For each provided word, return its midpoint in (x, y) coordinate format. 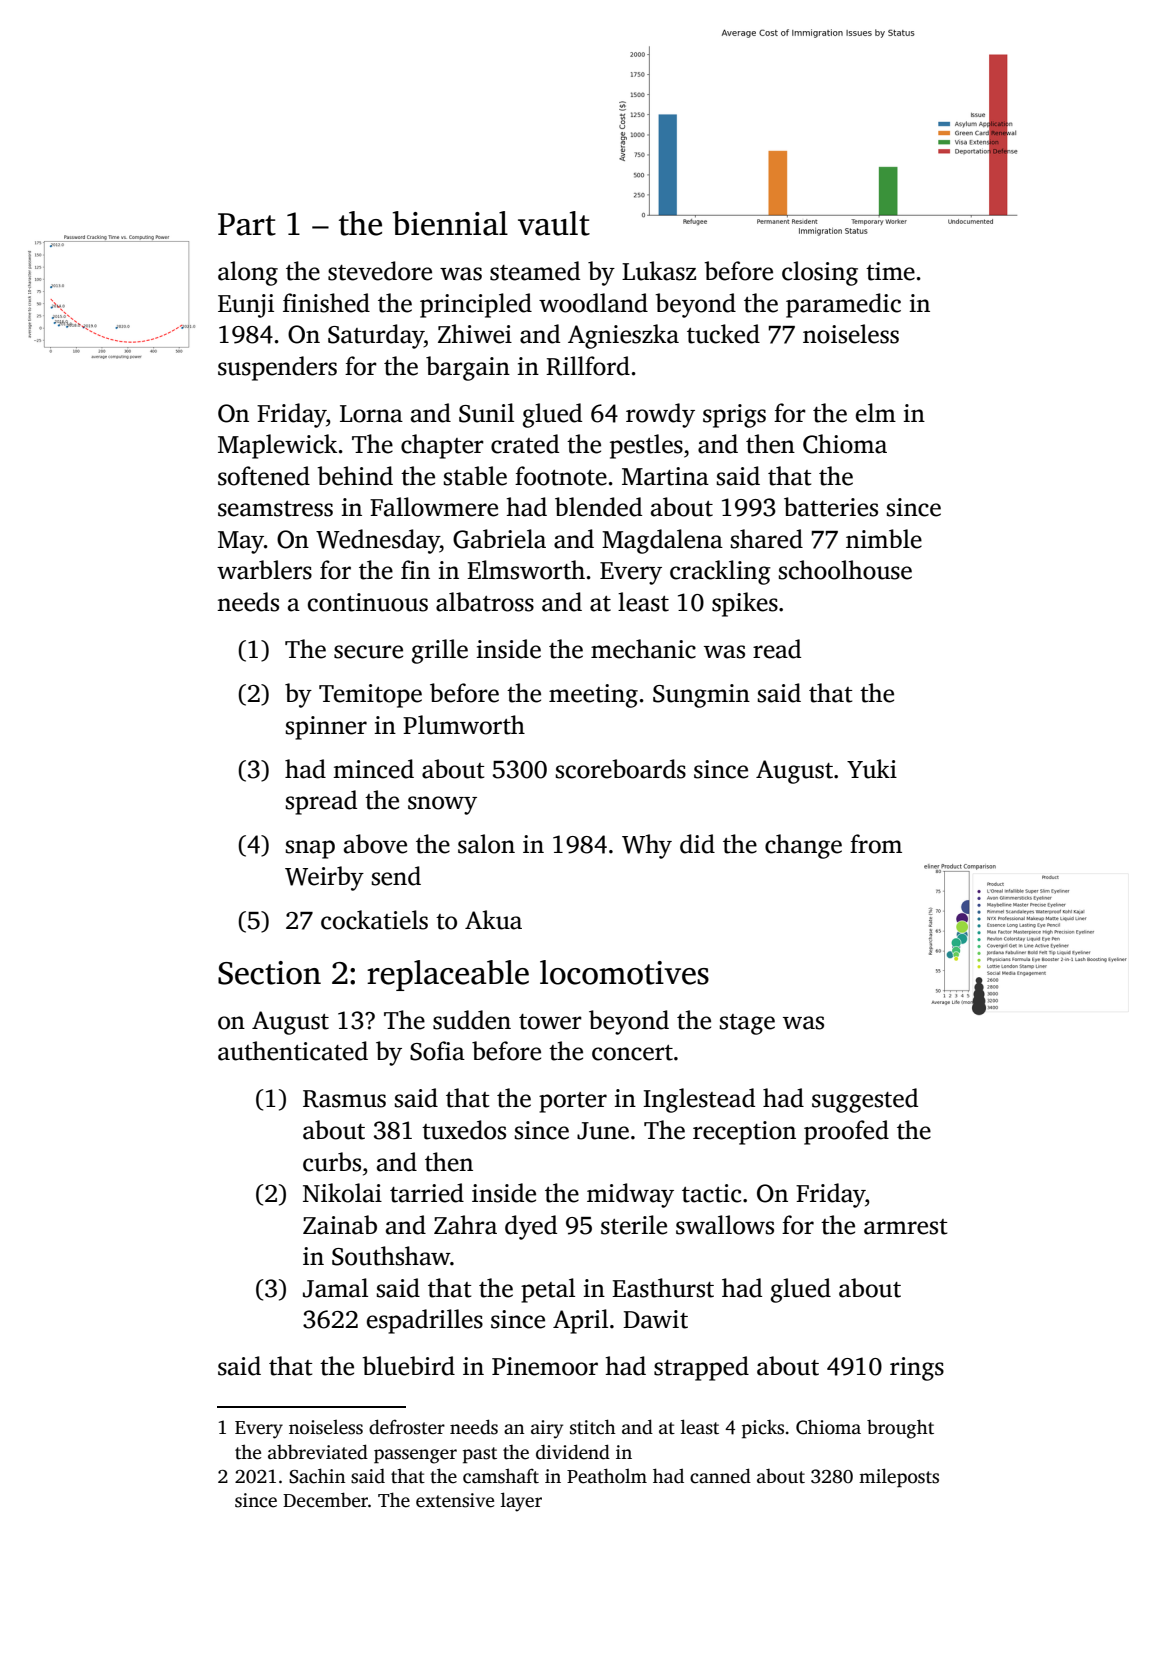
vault (554, 223)
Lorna (371, 414)
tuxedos (464, 1130)
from (876, 844)
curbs (332, 1162)
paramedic (843, 305)
